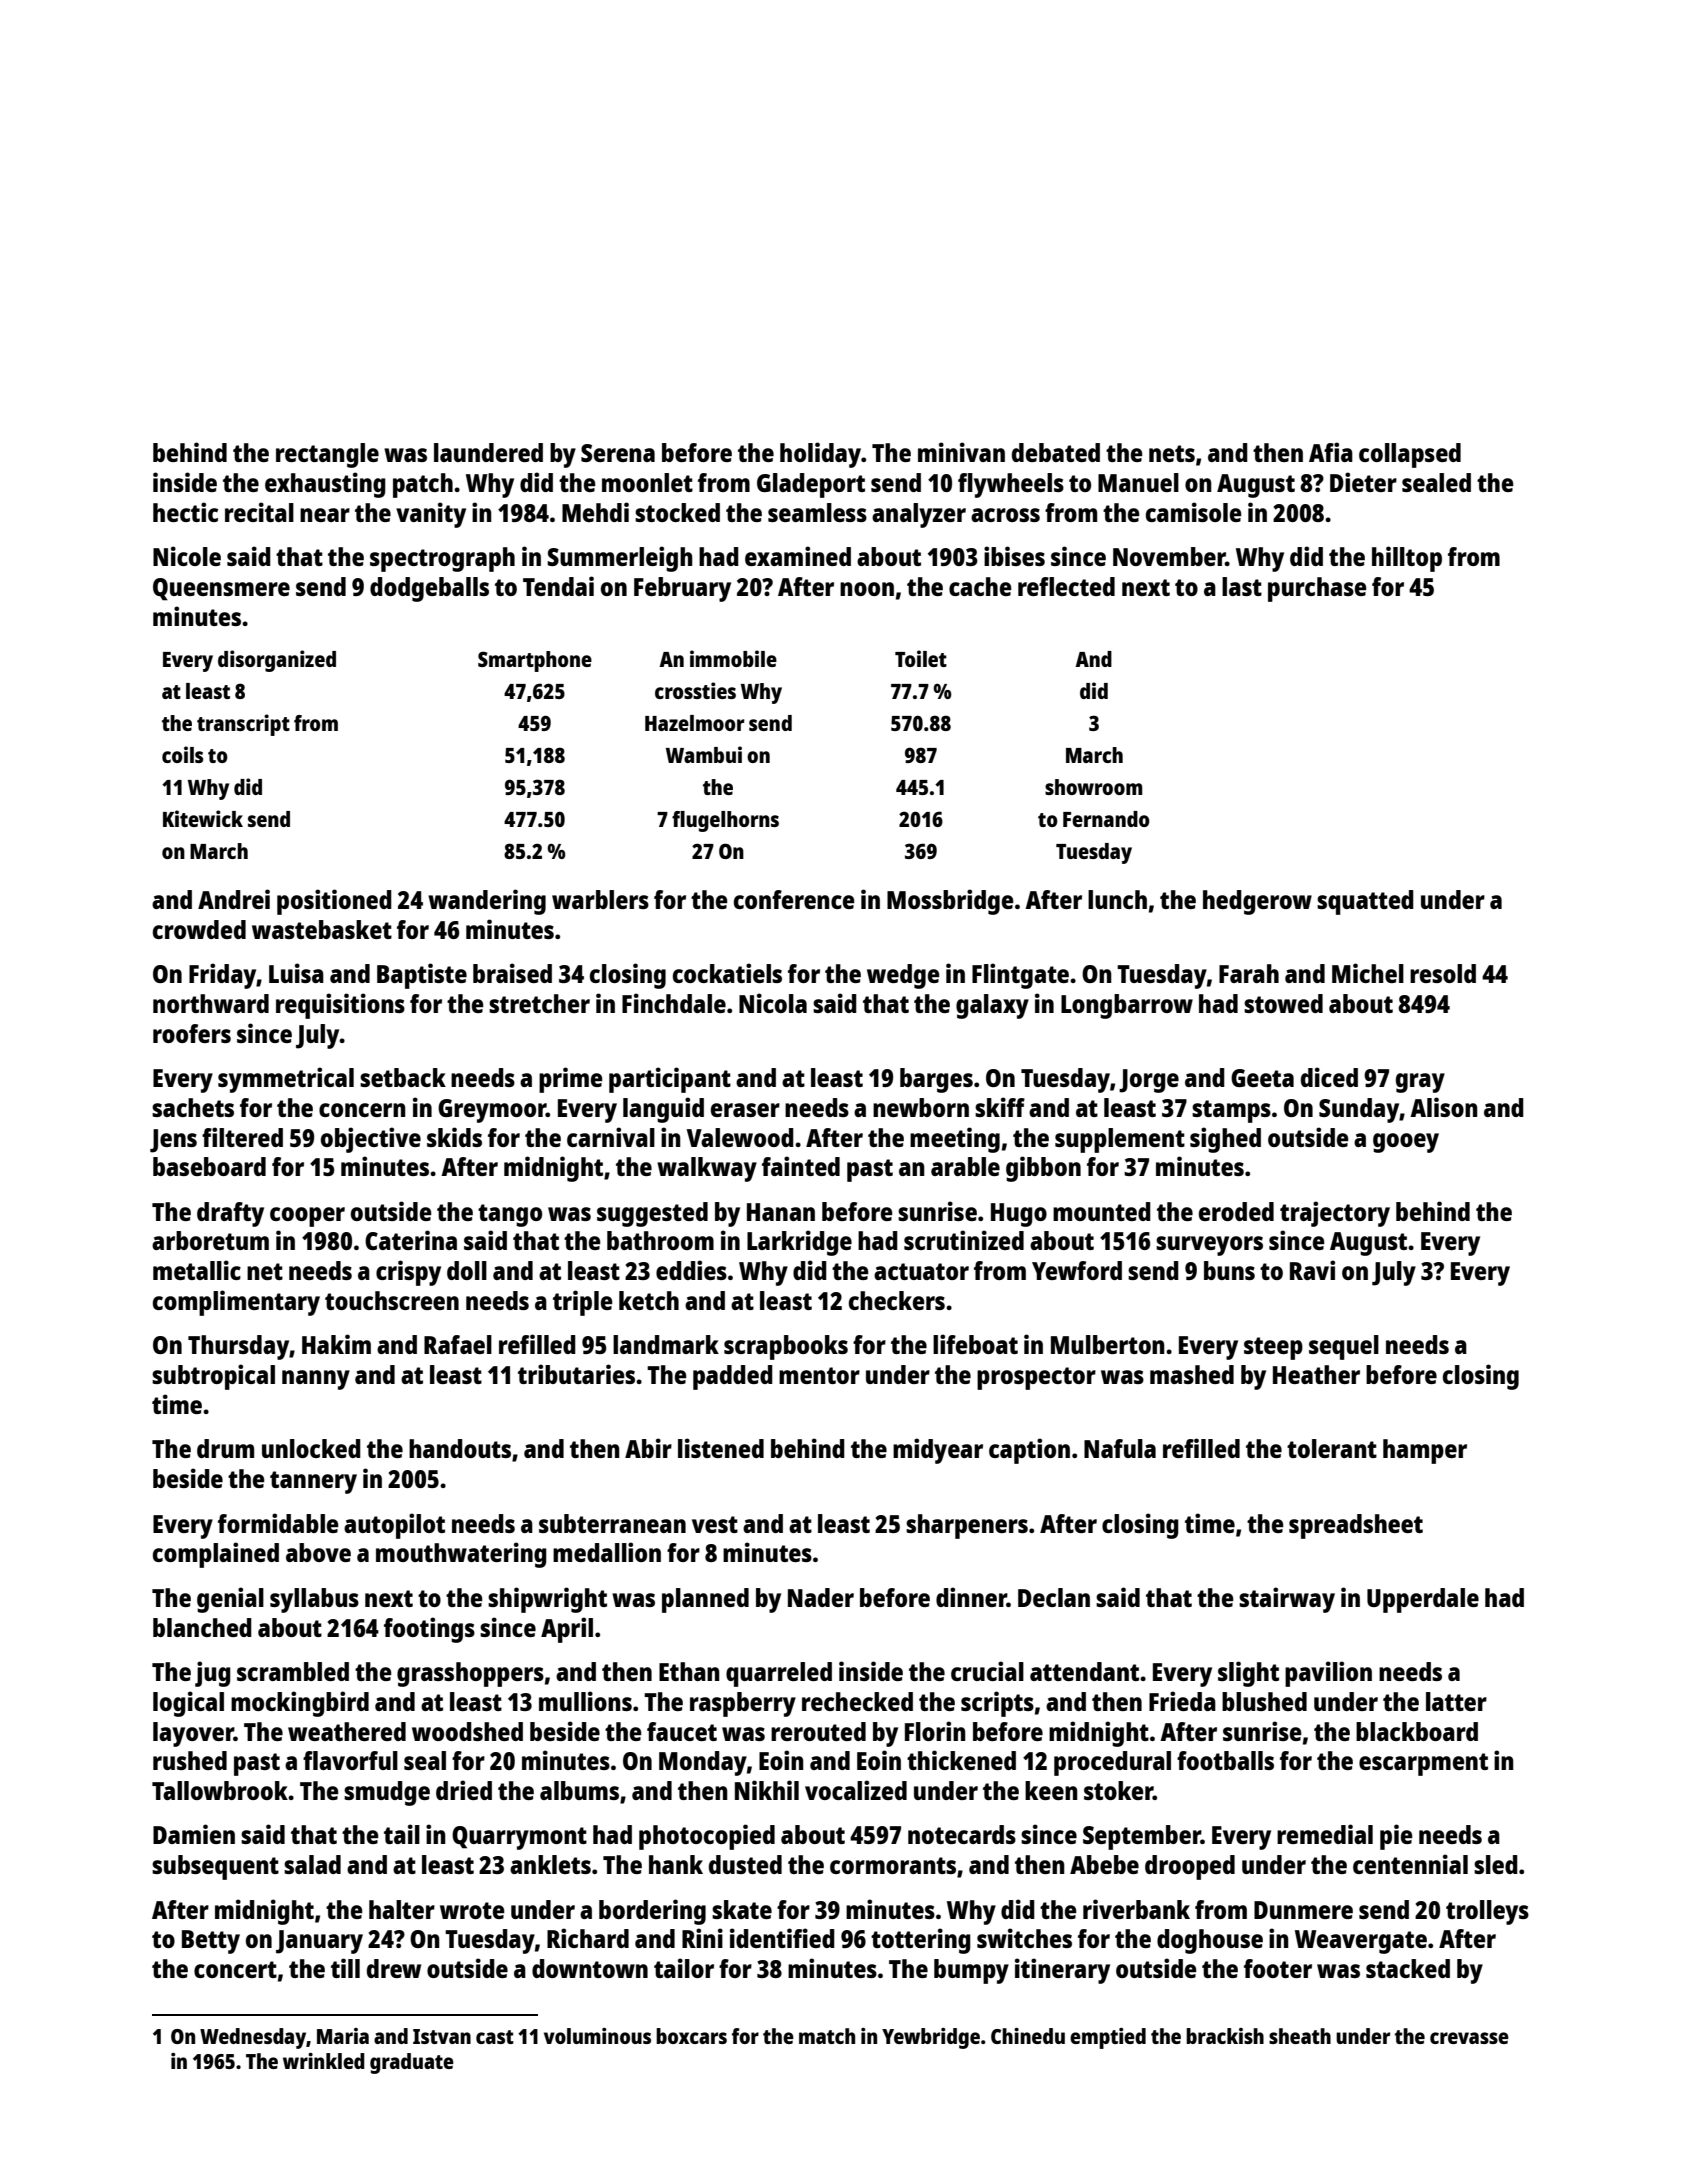  Describe the element at coordinates (1029, 1451) in the page. I see `caption` at that location.
